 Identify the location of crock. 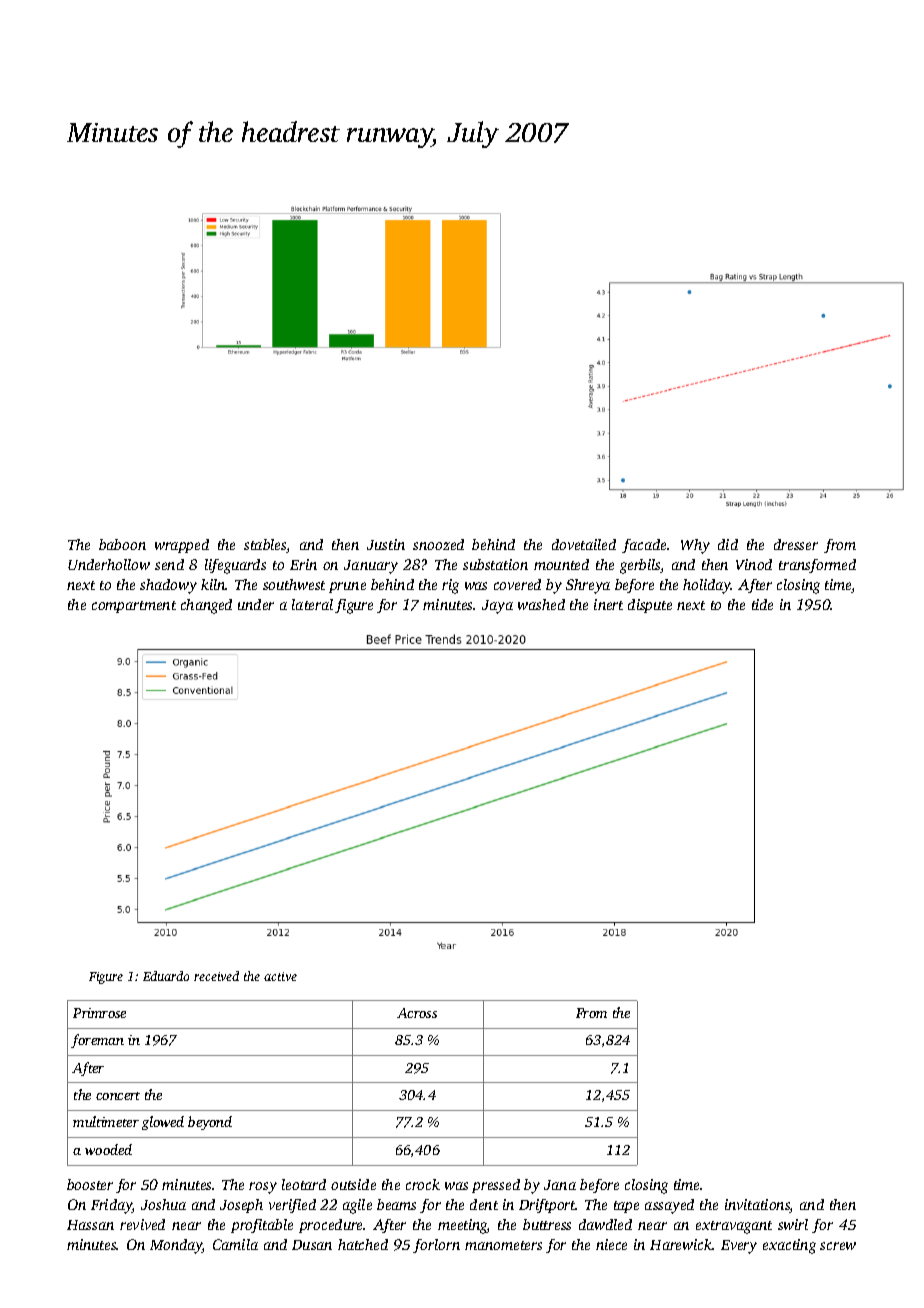
(423, 1184).
